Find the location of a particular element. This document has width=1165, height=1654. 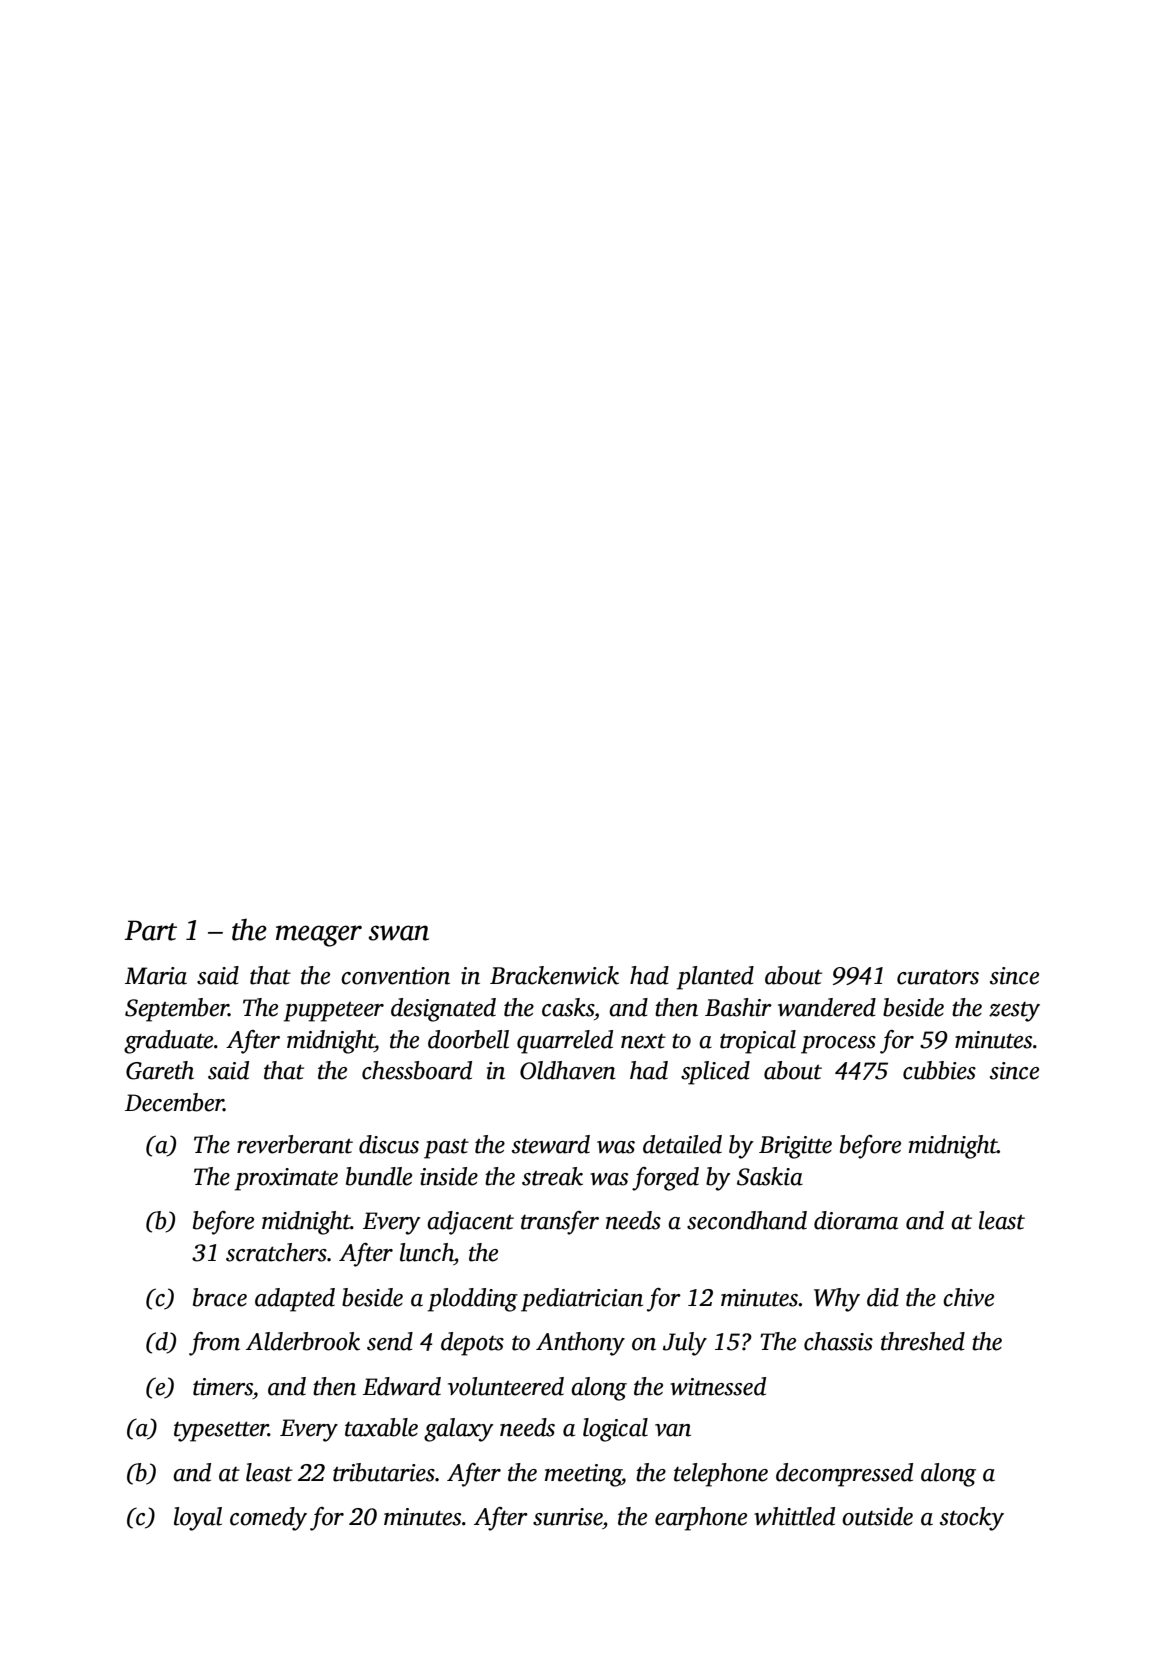

curators is located at coordinates (938, 977).
